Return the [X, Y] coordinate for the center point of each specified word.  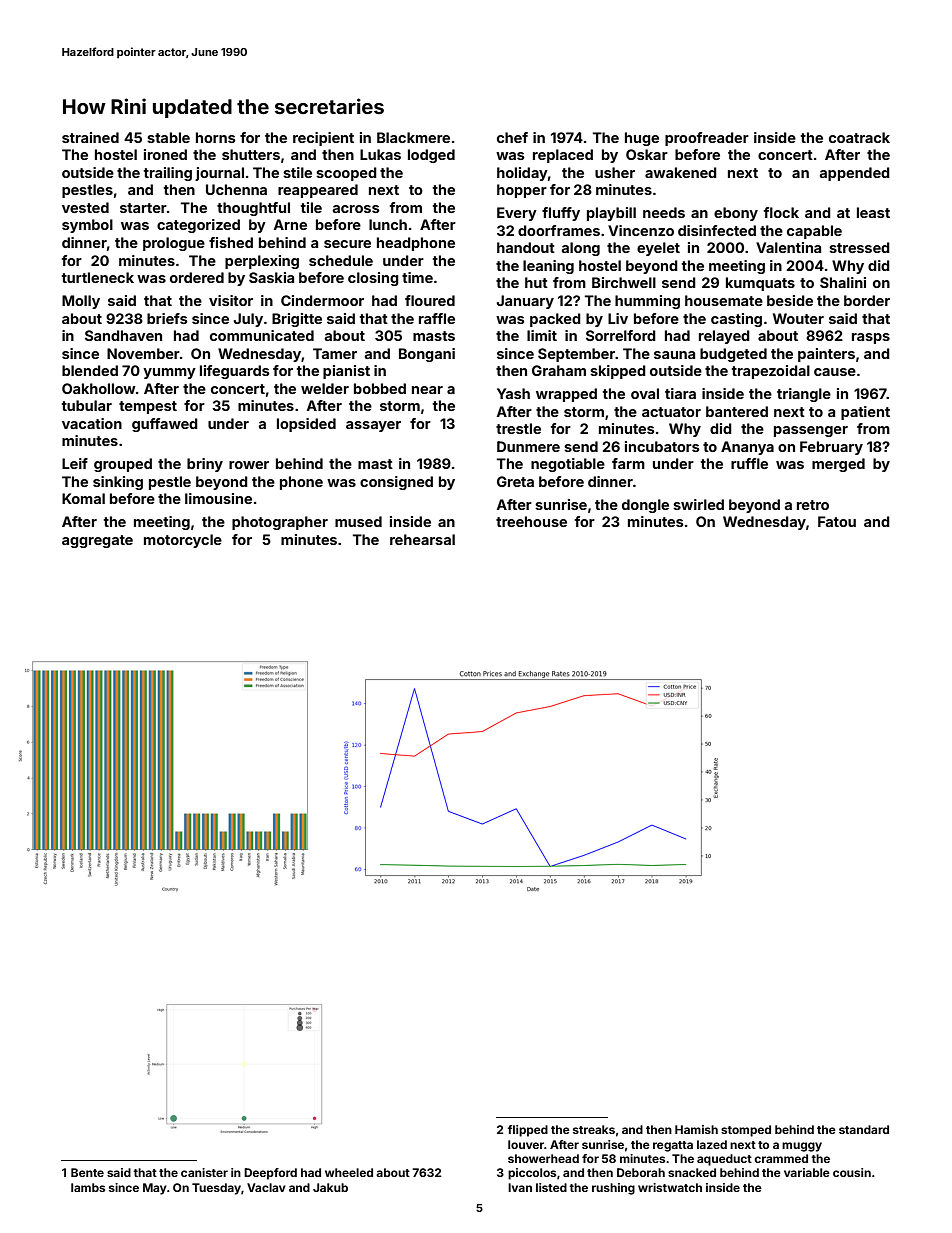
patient [865, 413]
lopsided [306, 425]
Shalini [843, 282]
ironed [165, 154]
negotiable [568, 465]
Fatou [837, 521]
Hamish [696, 1129]
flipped [527, 1131]
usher [615, 172]
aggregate [97, 541]
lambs [88, 1187]
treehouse [531, 521]
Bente [87, 1172]
